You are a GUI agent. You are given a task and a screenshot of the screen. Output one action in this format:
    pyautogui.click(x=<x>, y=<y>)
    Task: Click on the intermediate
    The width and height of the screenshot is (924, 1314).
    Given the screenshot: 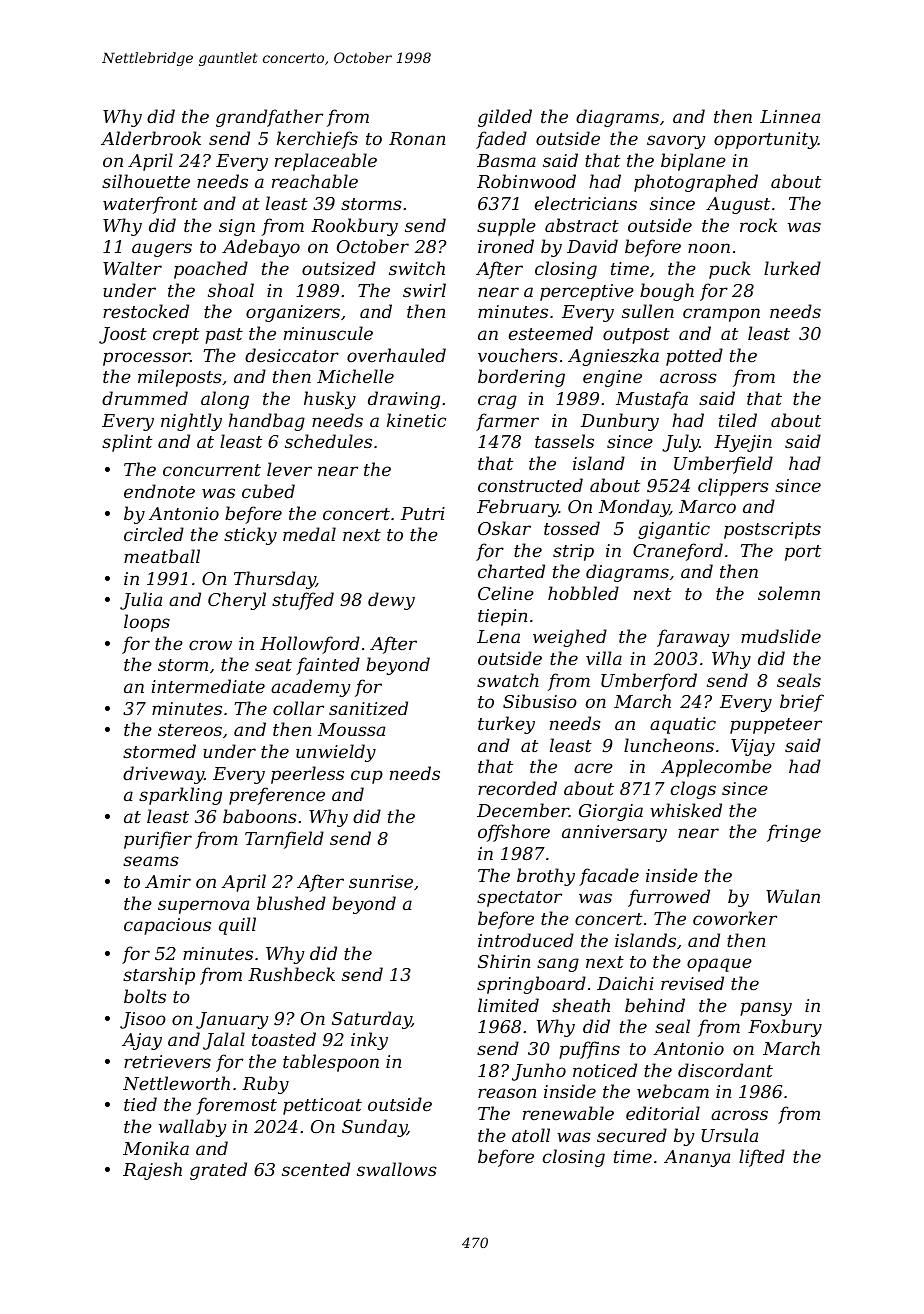 What is the action you would take?
    pyautogui.click(x=208, y=686)
